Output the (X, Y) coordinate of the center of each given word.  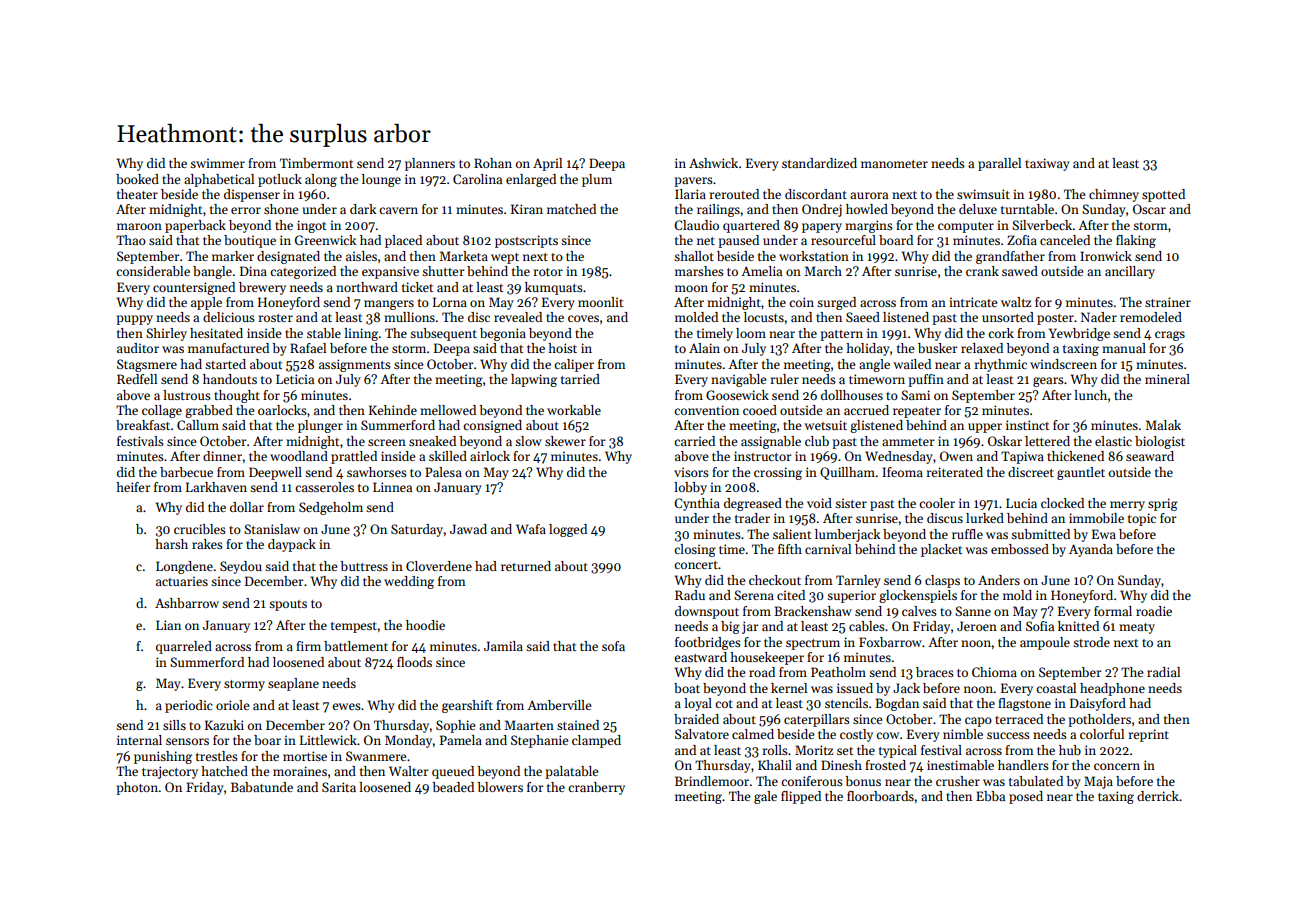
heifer (133, 487)
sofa (613, 646)
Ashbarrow (187, 603)
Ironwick (1106, 256)
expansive (390, 272)
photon (137, 788)
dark (363, 209)
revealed (518, 317)
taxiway (1047, 164)
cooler (937, 503)
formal (1113, 611)
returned (526, 566)
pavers (693, 182)
